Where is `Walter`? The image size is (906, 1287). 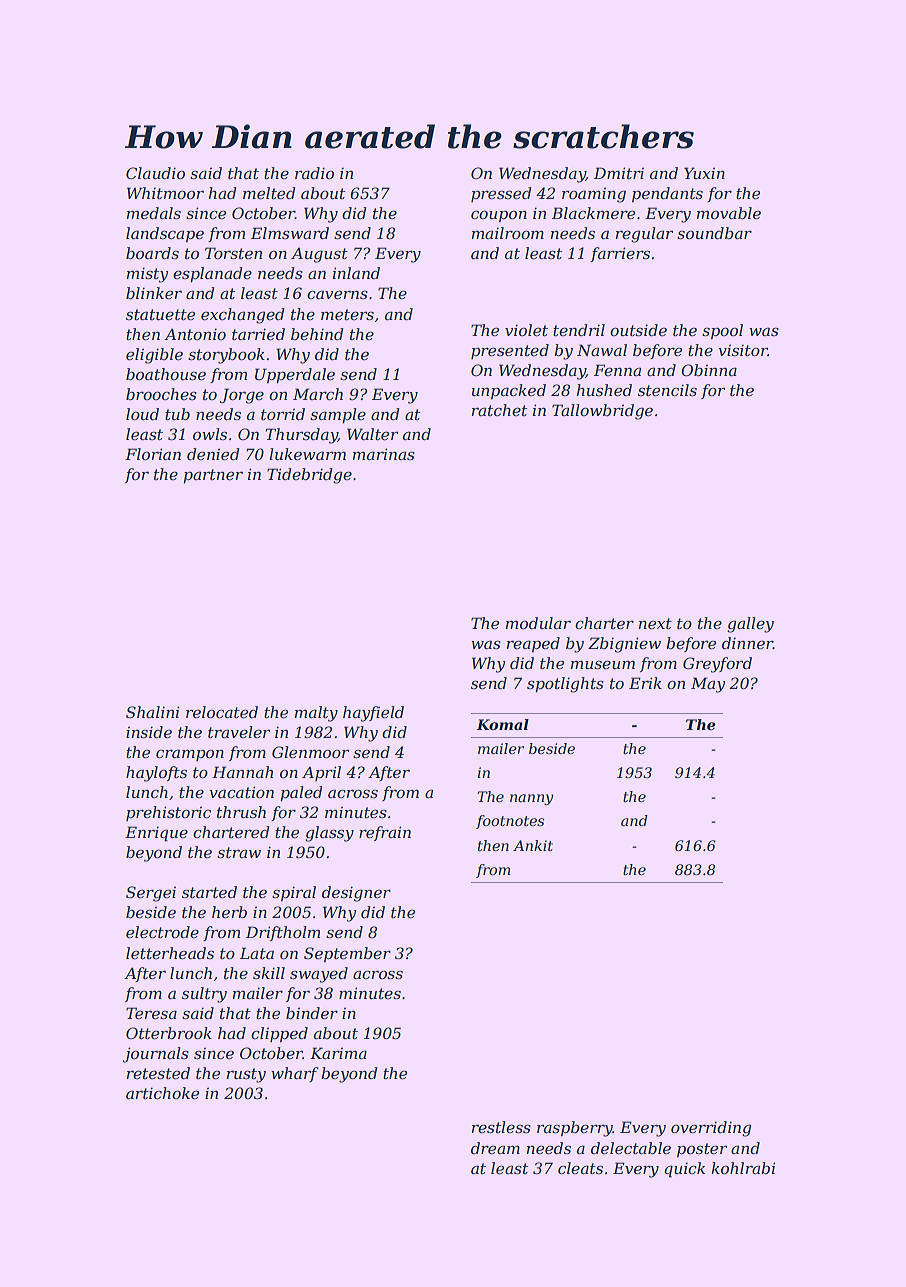
Walter is located at coordinates (372, 434).
